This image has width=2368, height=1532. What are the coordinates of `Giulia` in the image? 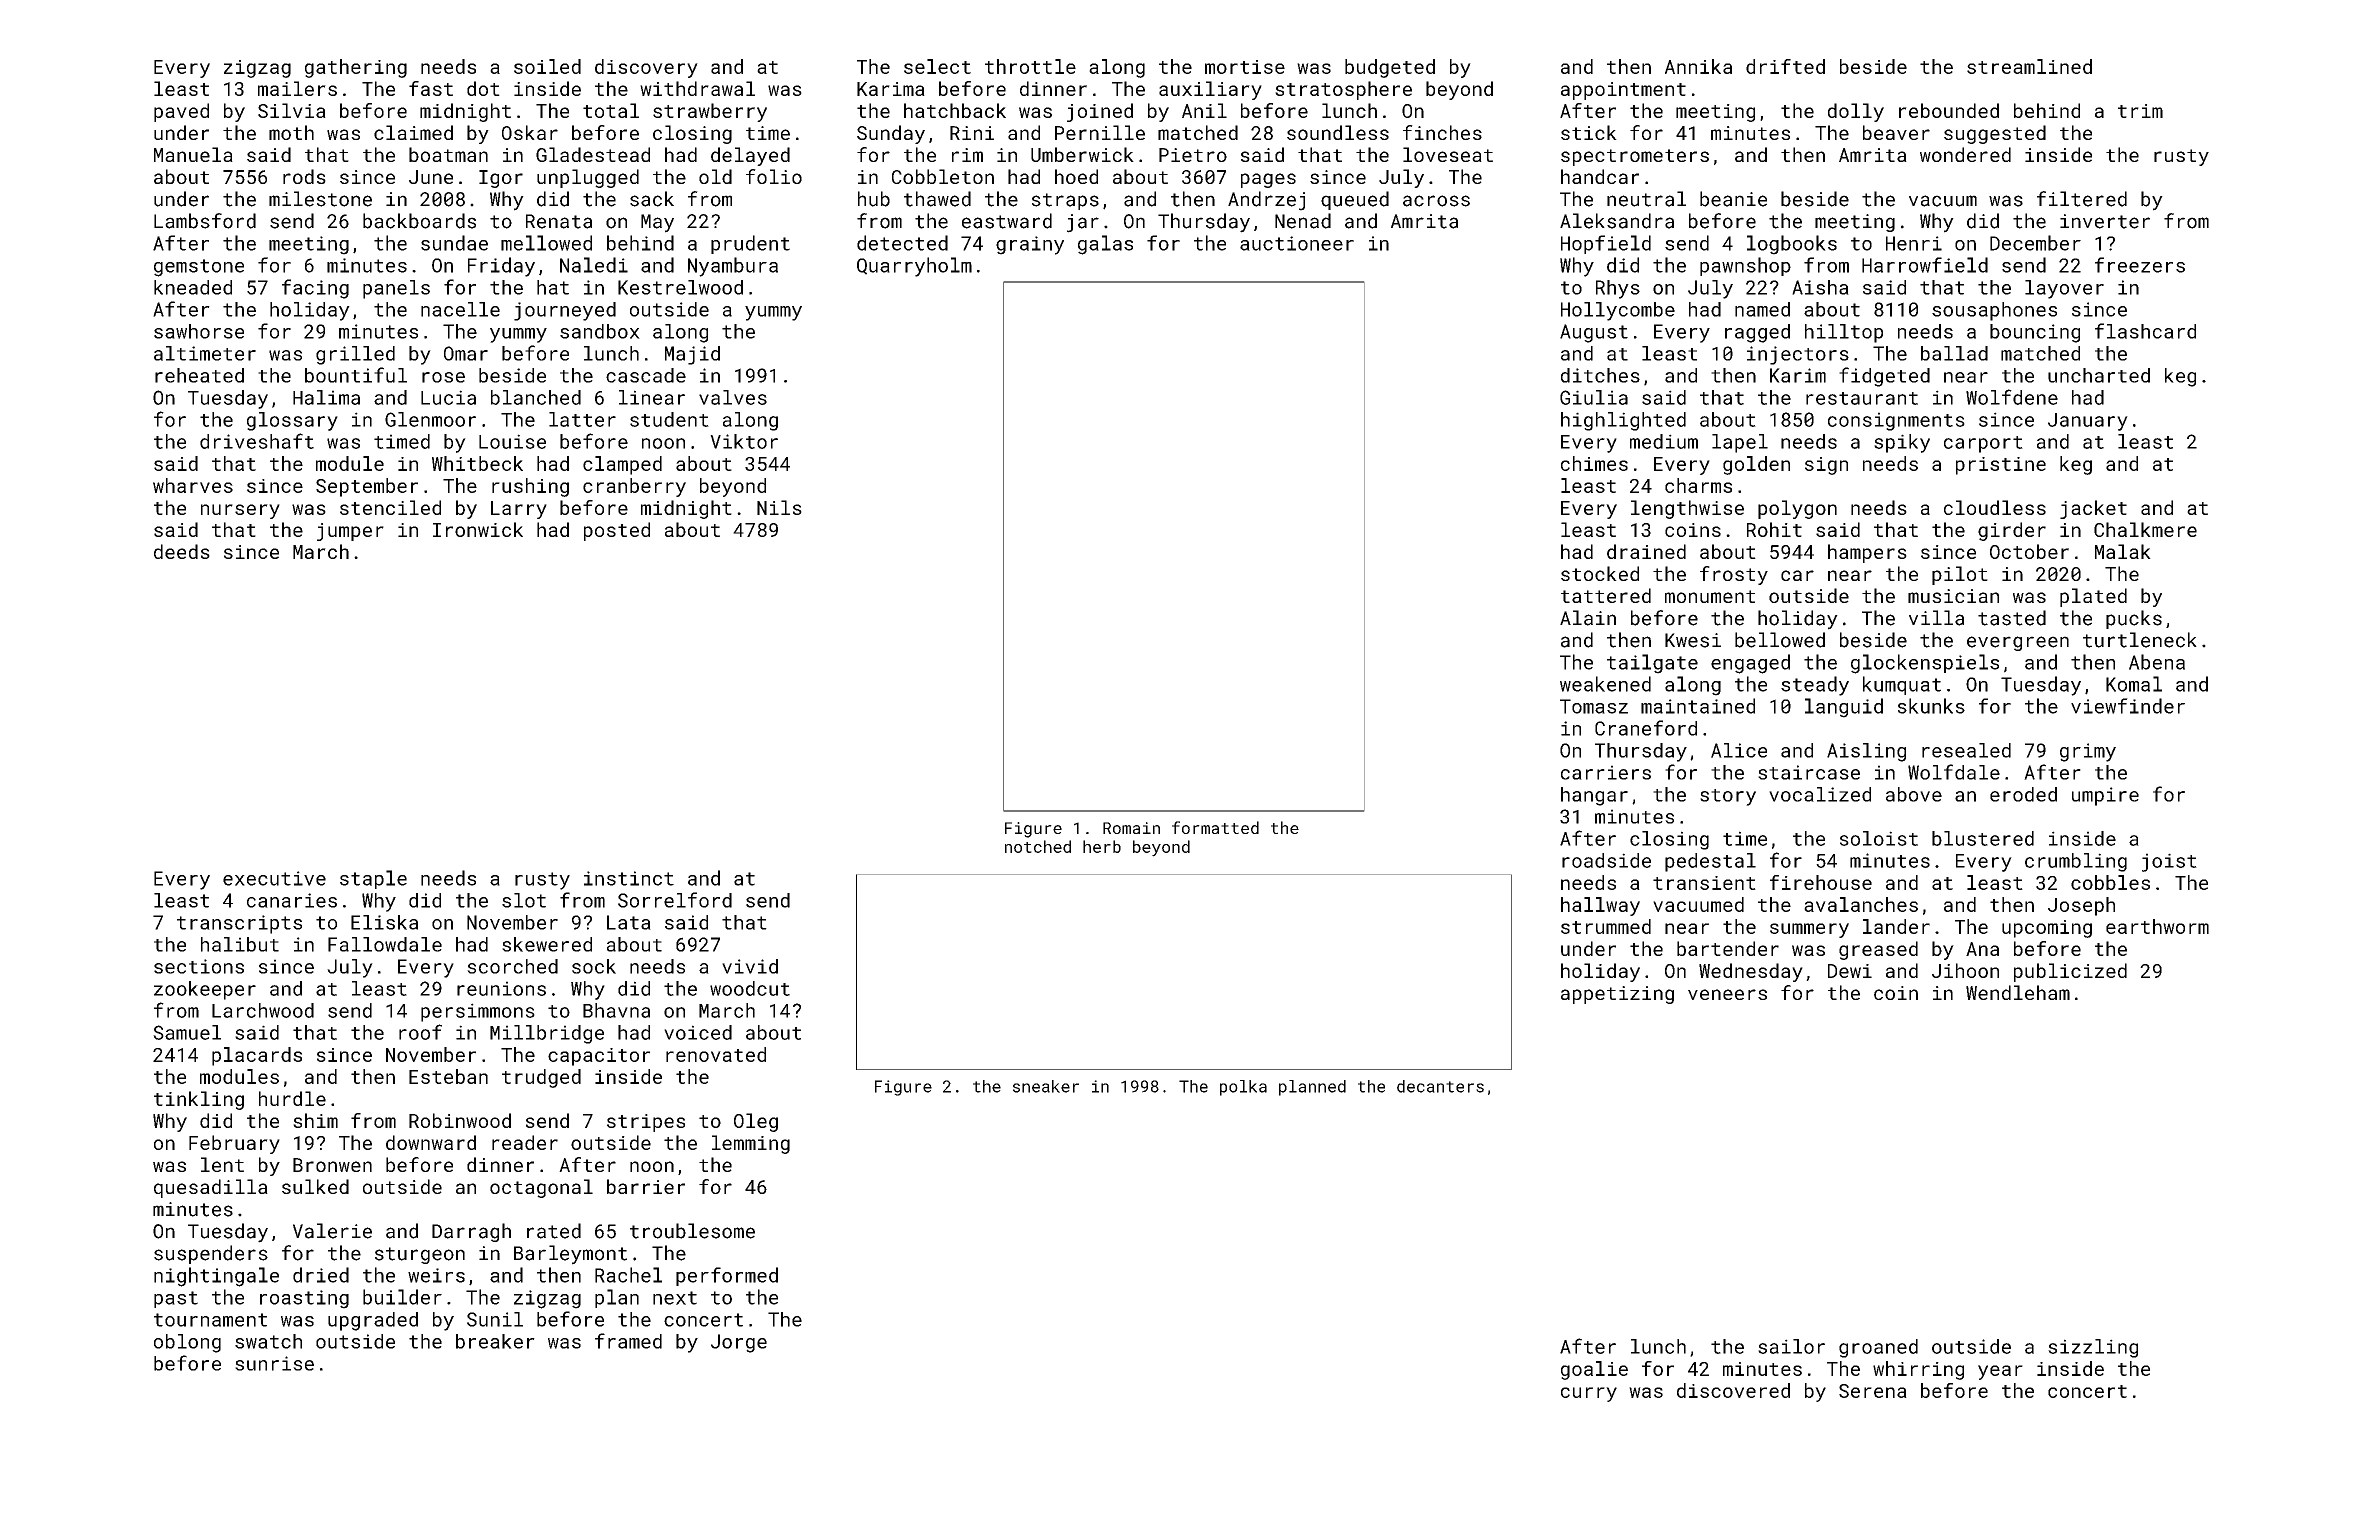 It's located at (1594, 397).
